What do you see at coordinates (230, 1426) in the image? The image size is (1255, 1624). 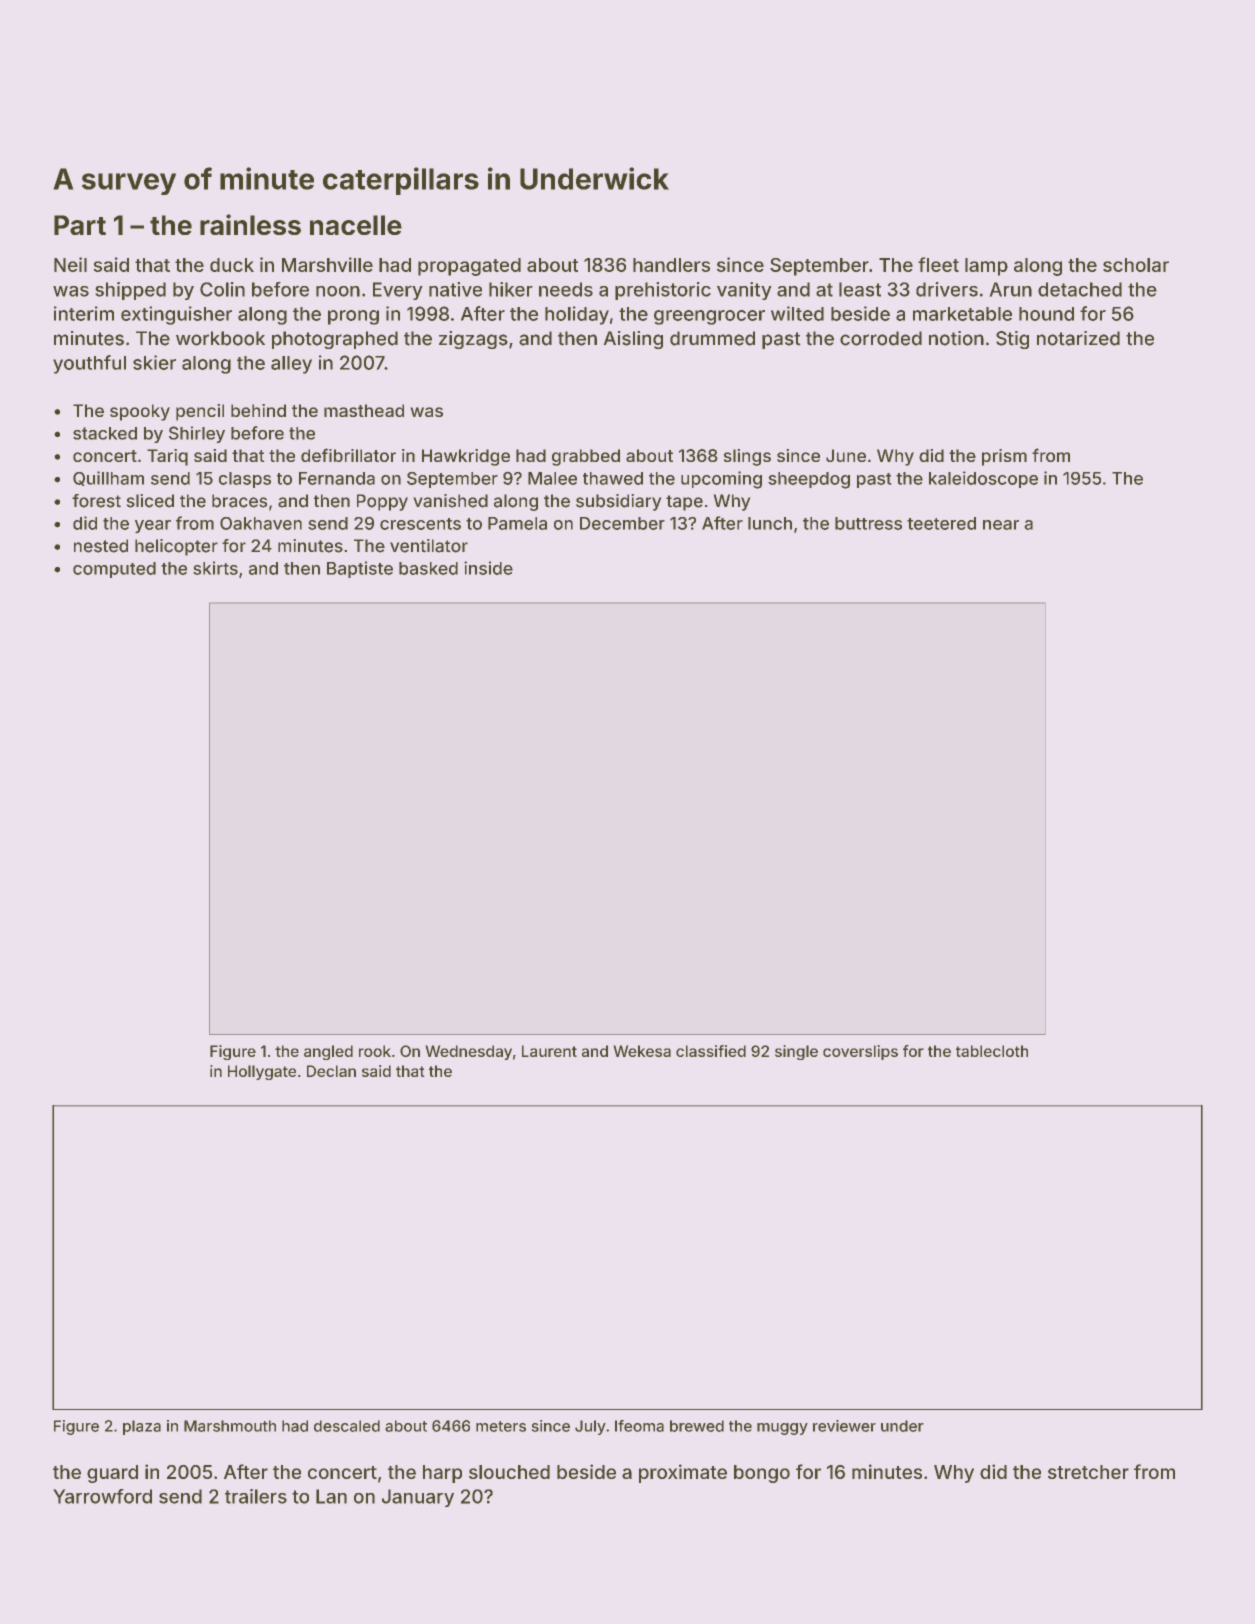 I see `Marshmouth` at bounding box center [230, 1426].
